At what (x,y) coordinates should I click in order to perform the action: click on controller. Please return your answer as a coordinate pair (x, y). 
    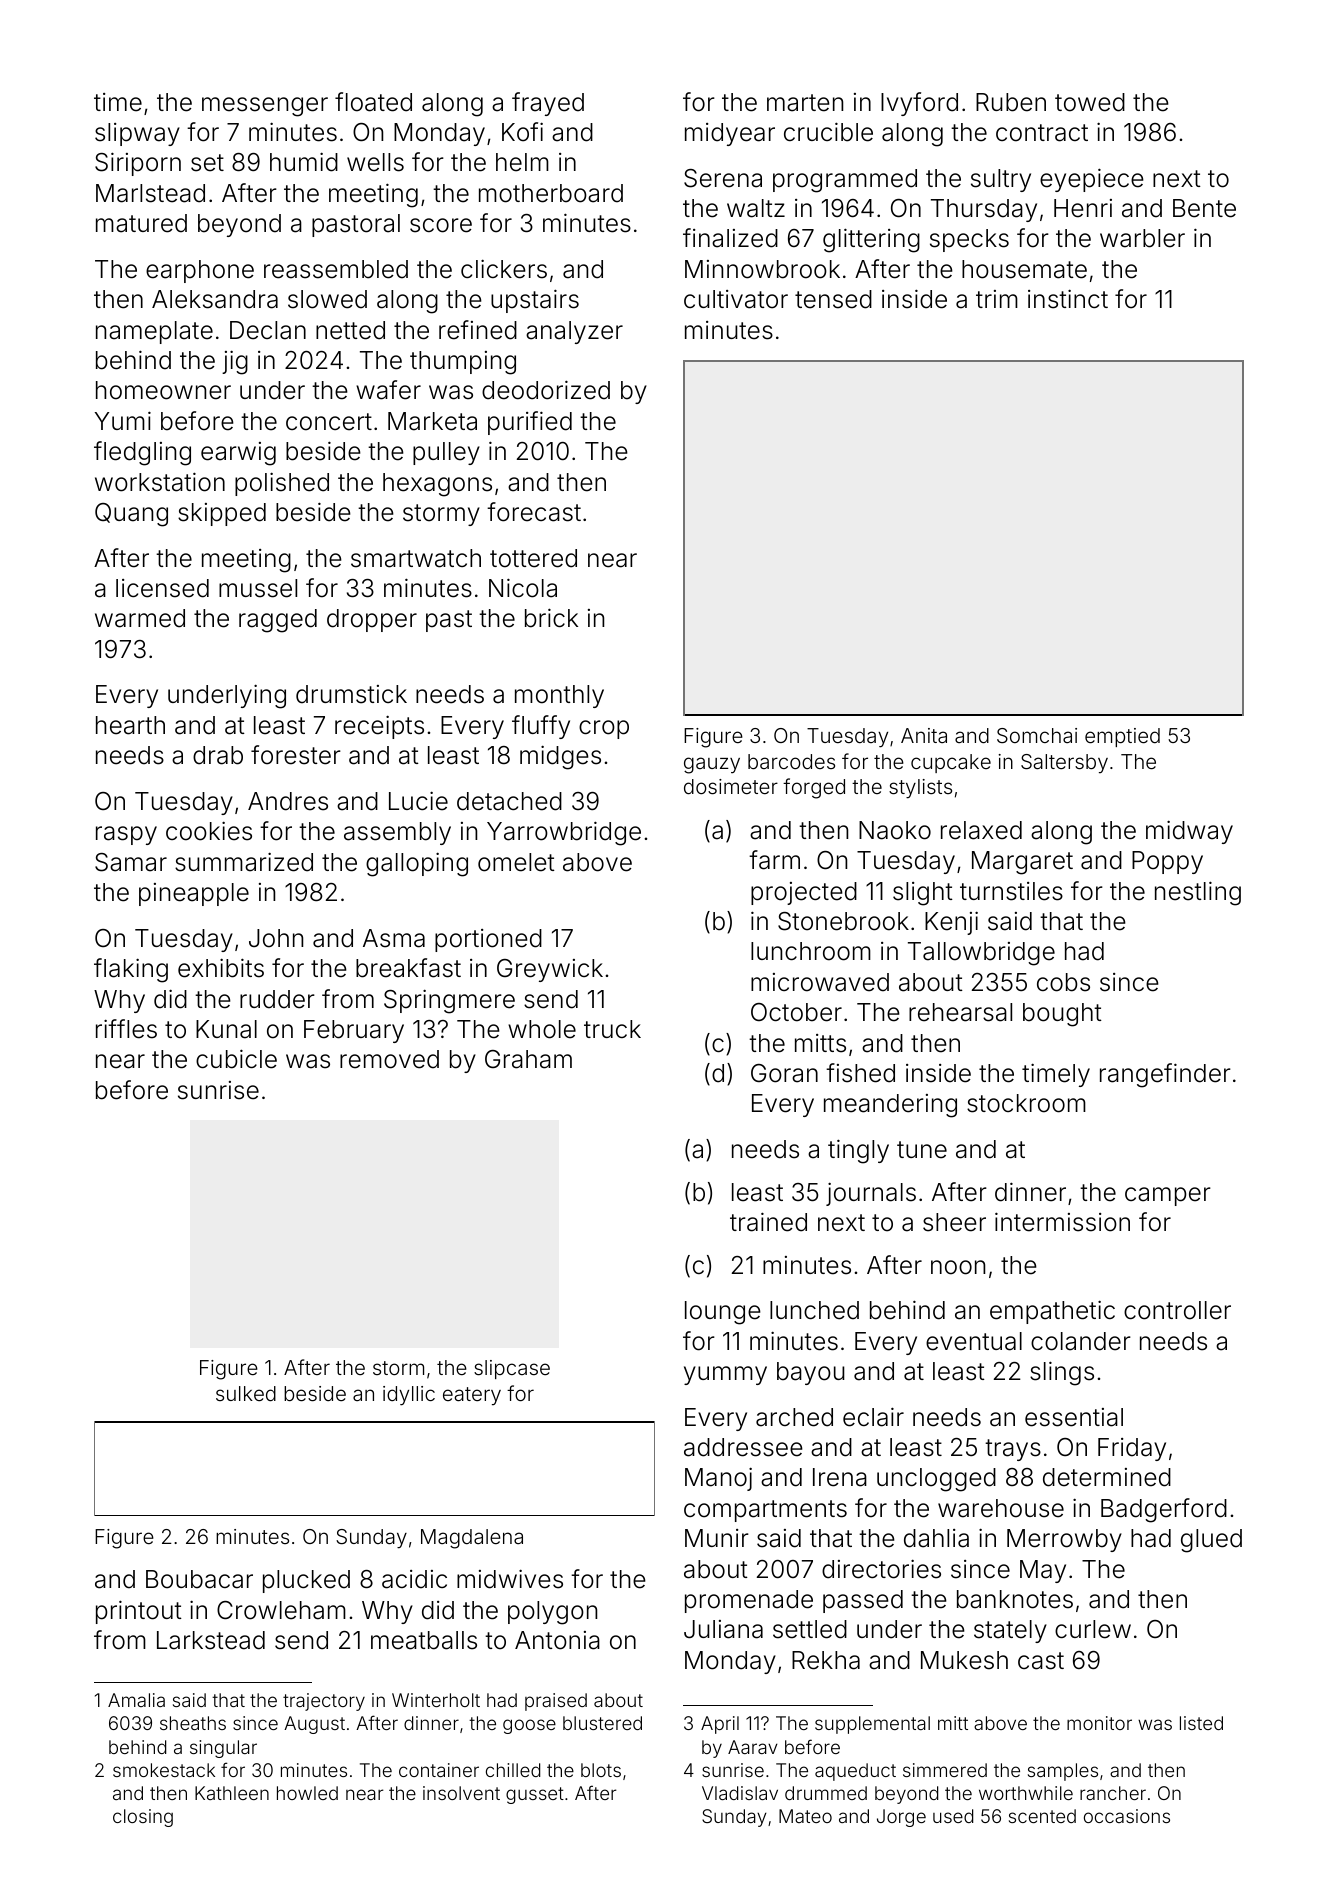
    Looking at the image, I should click on (1177, 1310).
